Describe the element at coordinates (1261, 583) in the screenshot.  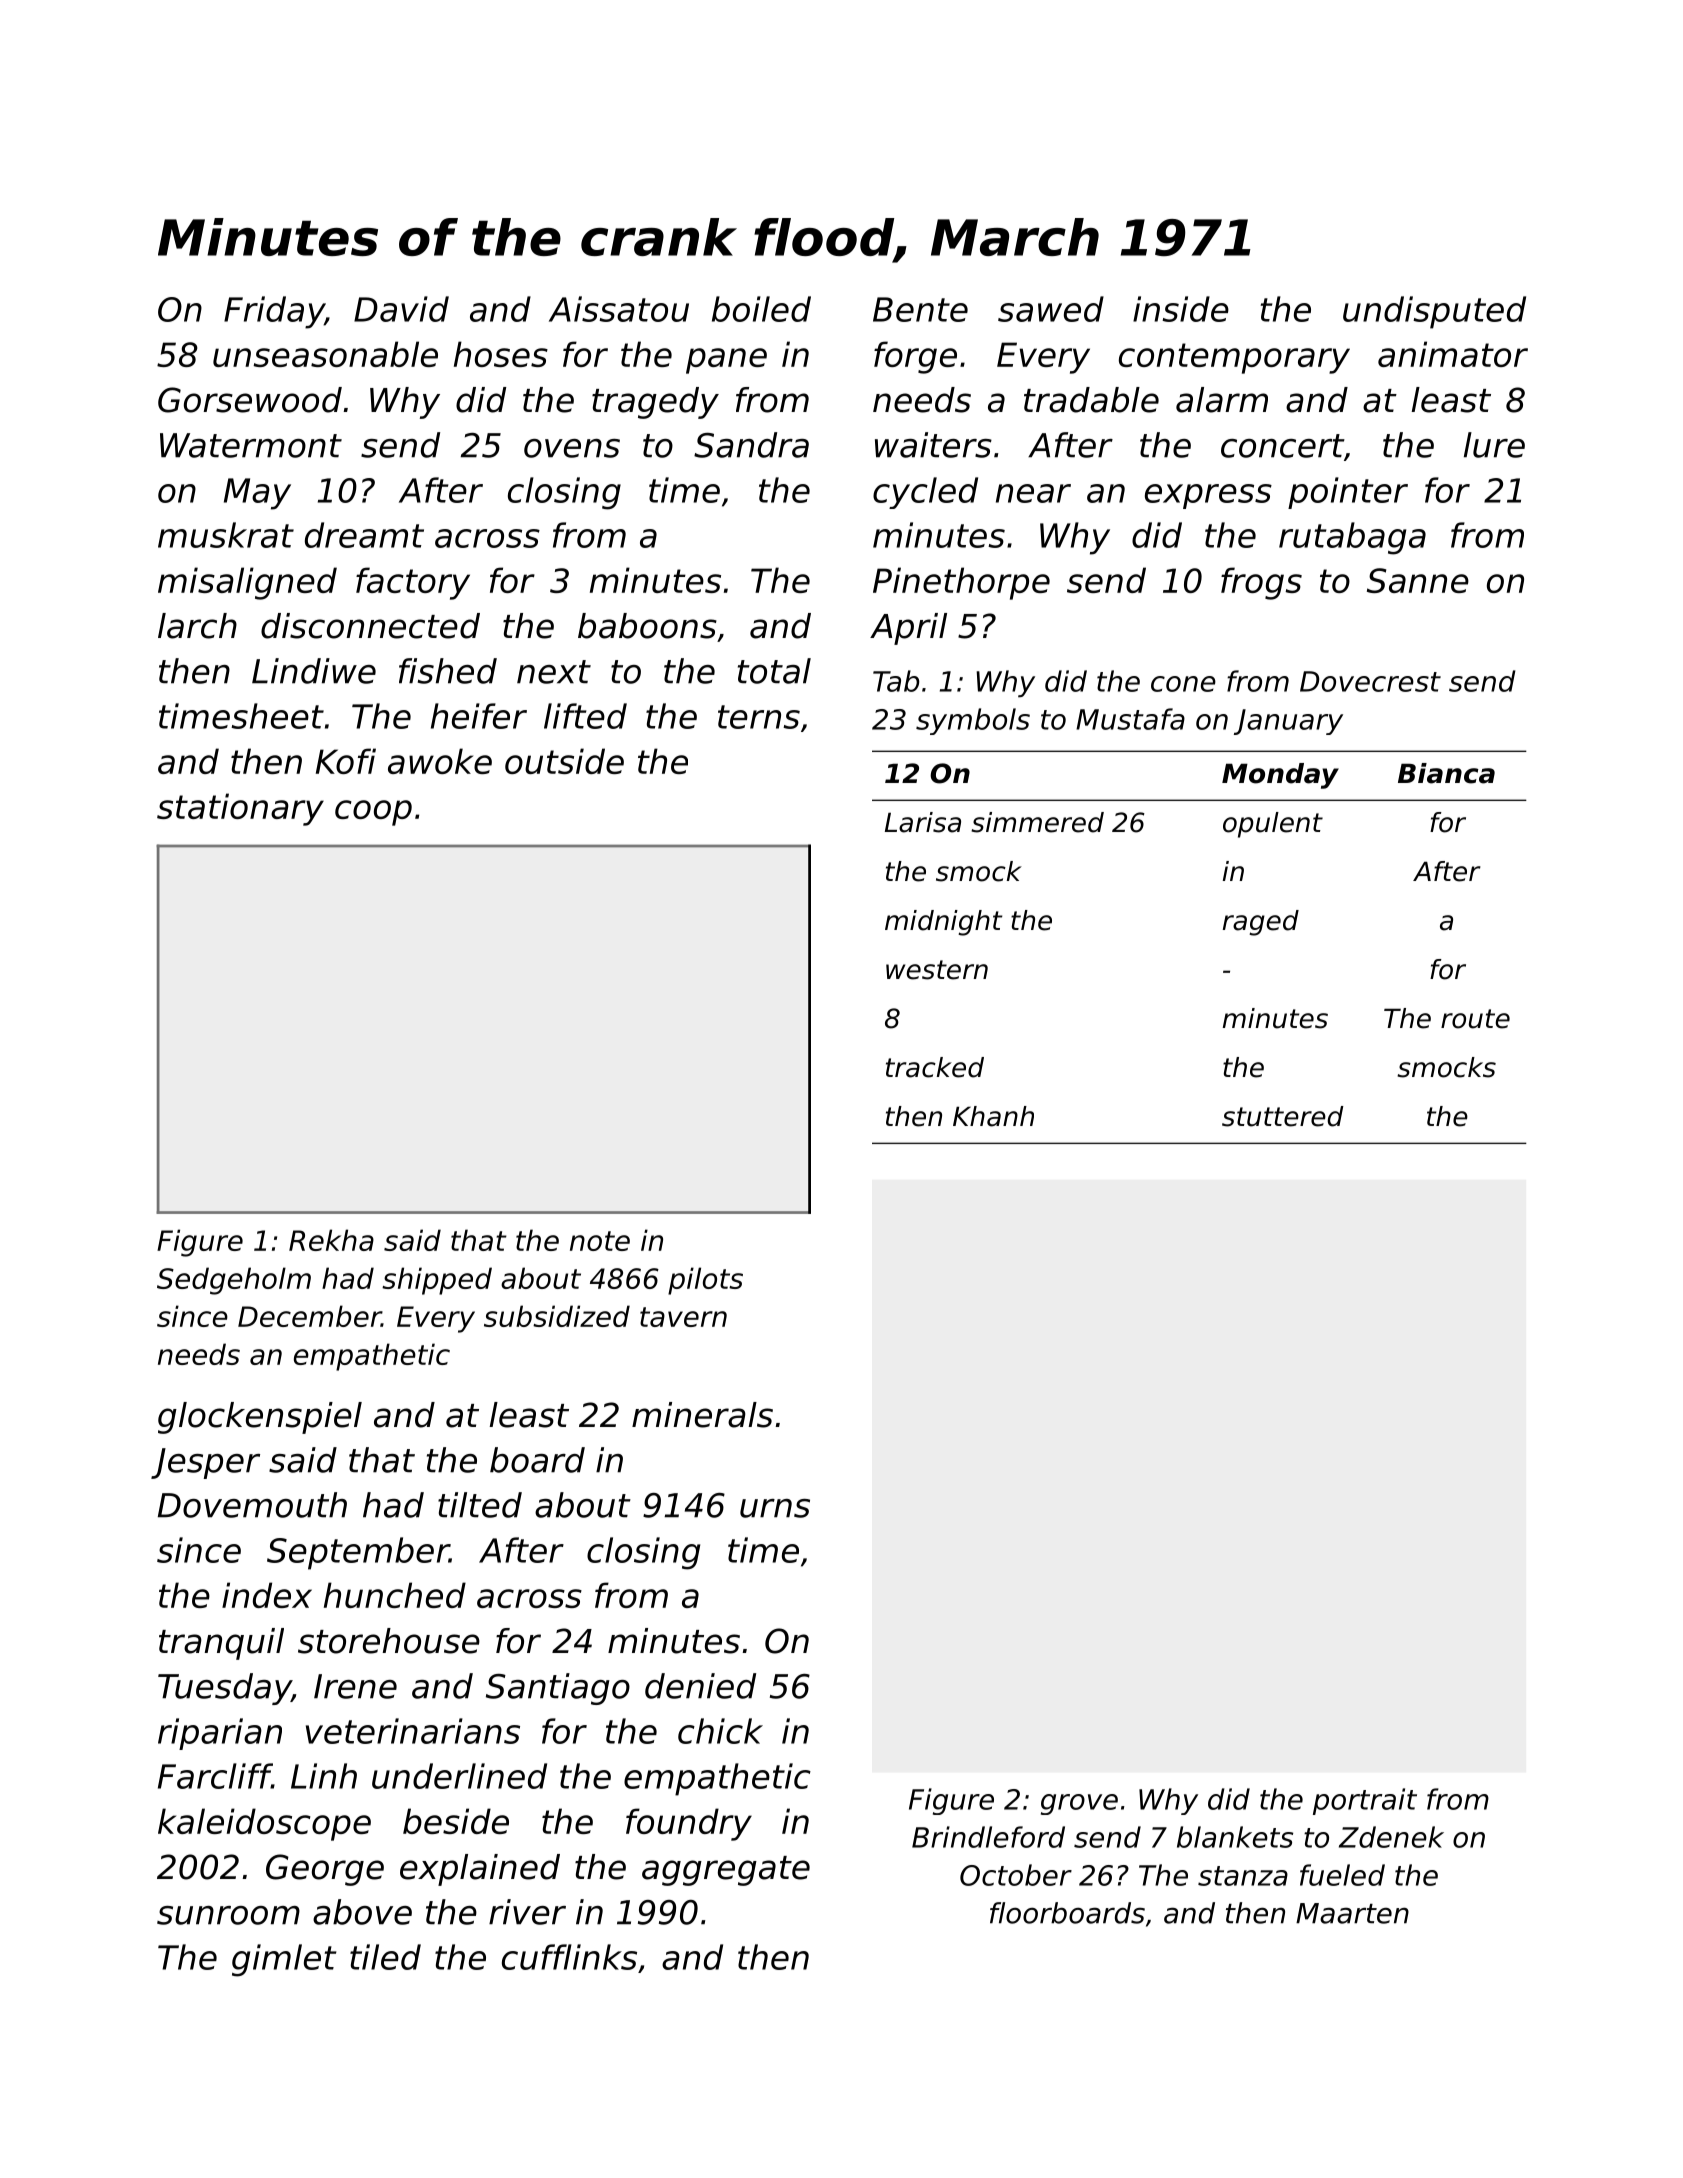
I see `frogs` at that location.
